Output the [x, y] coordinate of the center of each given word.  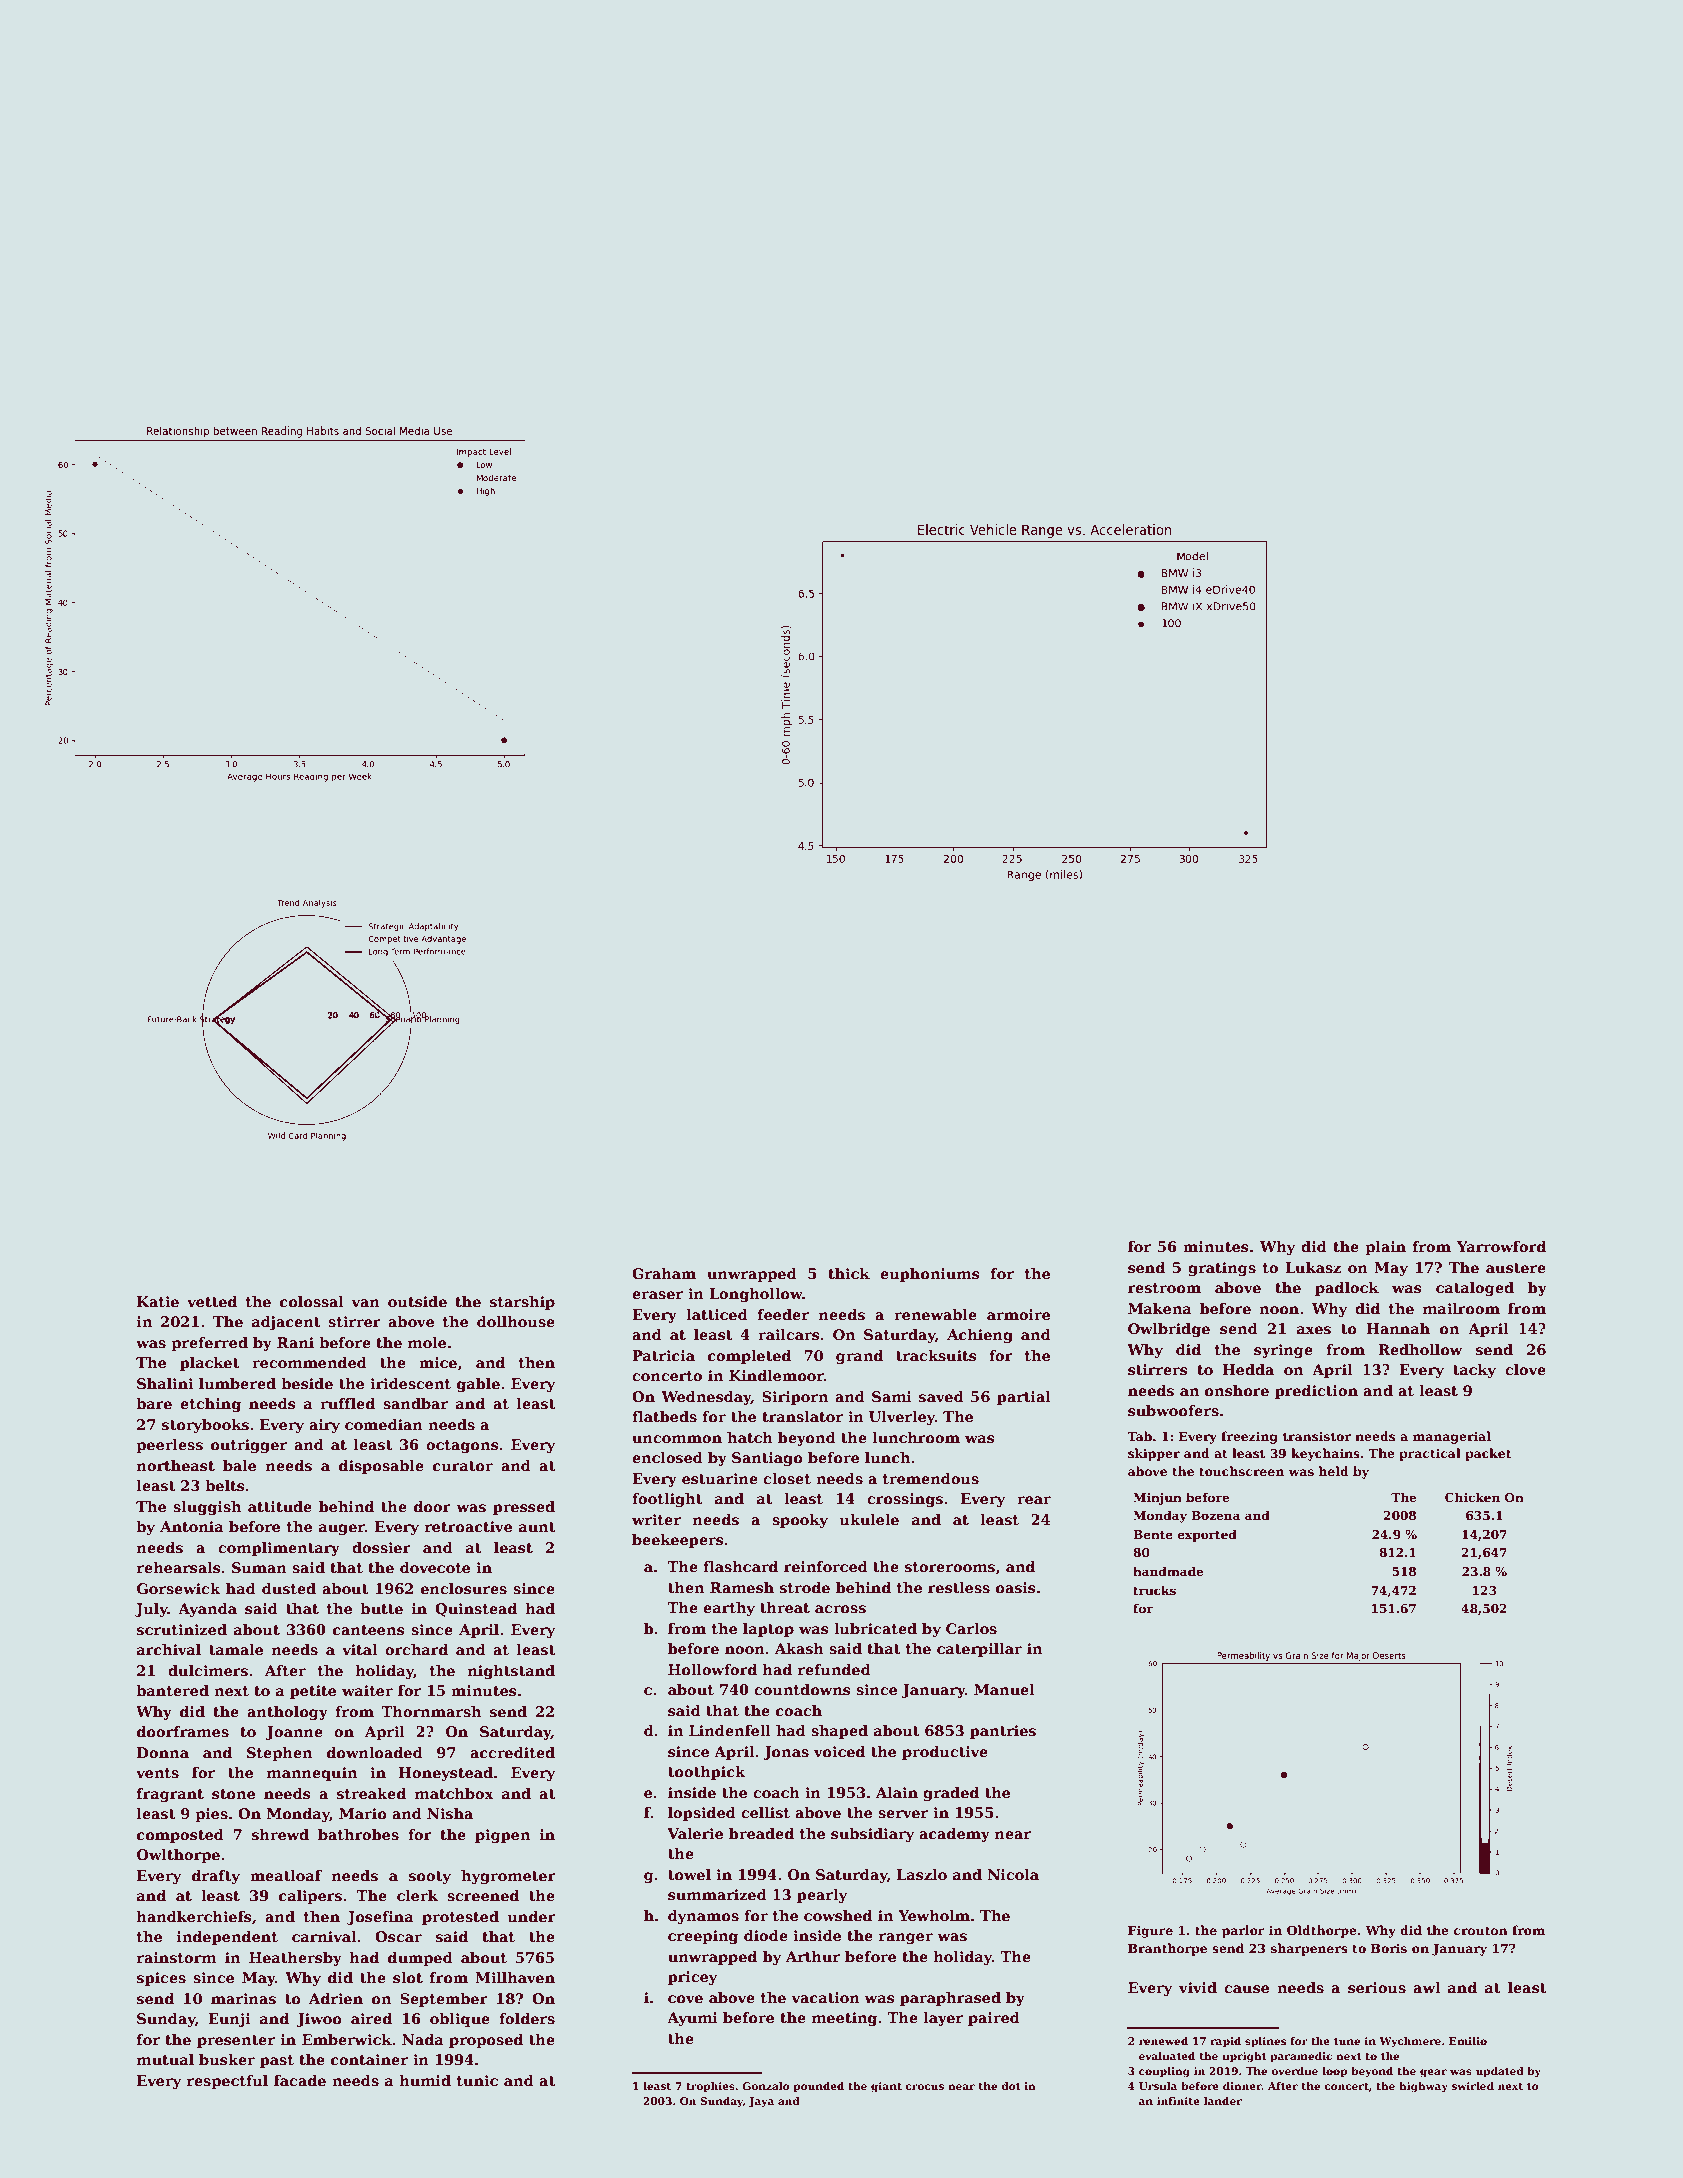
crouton [1481, 1930]
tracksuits [936, 1355]
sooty [430, 1877]
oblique [460, 2020]
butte [381, 1608]
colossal [312, 1301]
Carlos [971, 1628]
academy [954, 1835]
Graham [664, 1273]
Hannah [1398, 1328]
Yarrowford [1501, 1246]
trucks [1154, 1590]
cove [685, 1999]
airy [324, 1426]
